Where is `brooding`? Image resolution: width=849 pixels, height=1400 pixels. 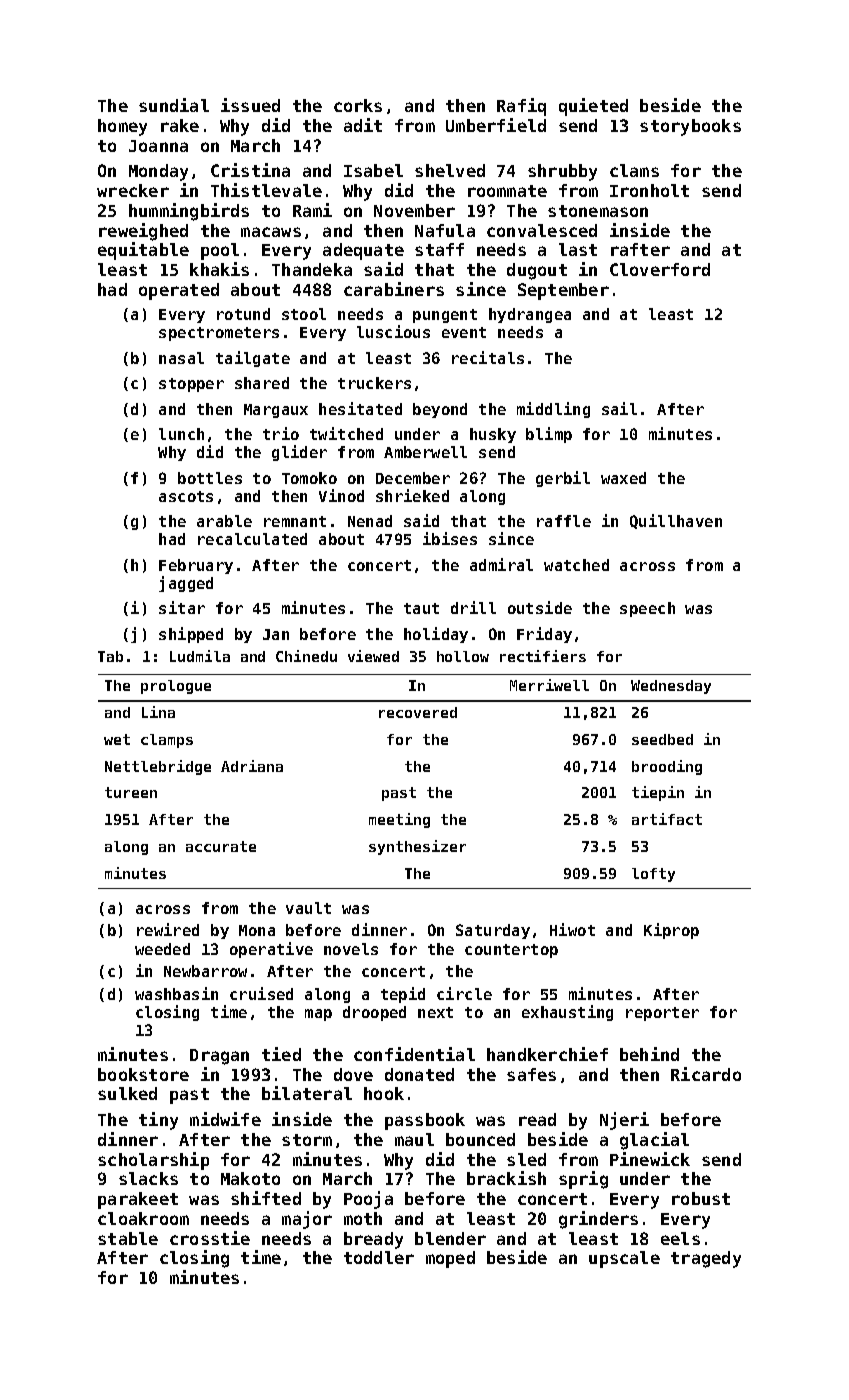
brooding is located at coordinates (667, 767).
